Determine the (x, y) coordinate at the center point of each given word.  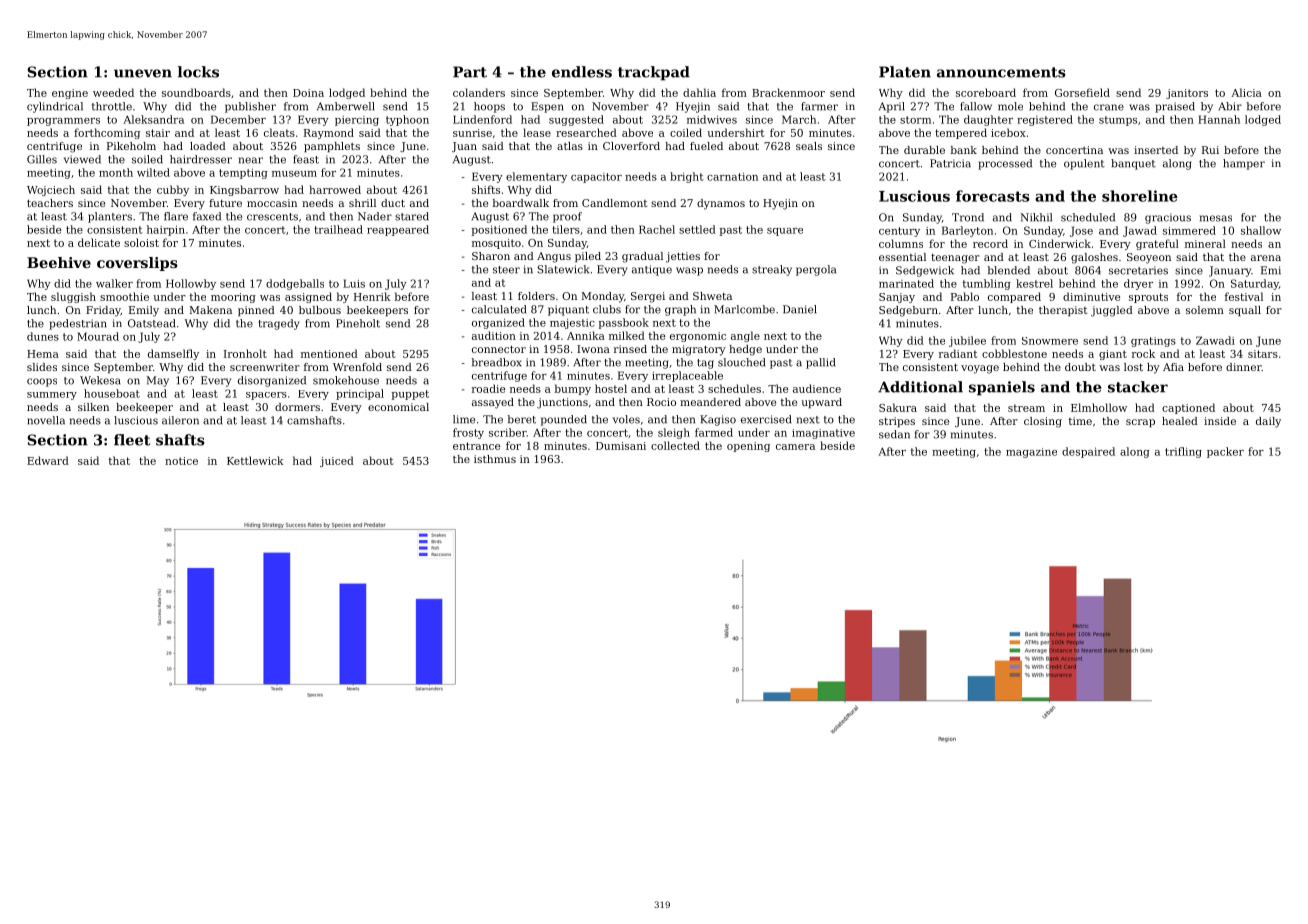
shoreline (1140, 196)
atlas (570, 146)
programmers (63, 122)
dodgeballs (295, 284)
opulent (1084, 164)
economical (398, 407)
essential (902, 257)
